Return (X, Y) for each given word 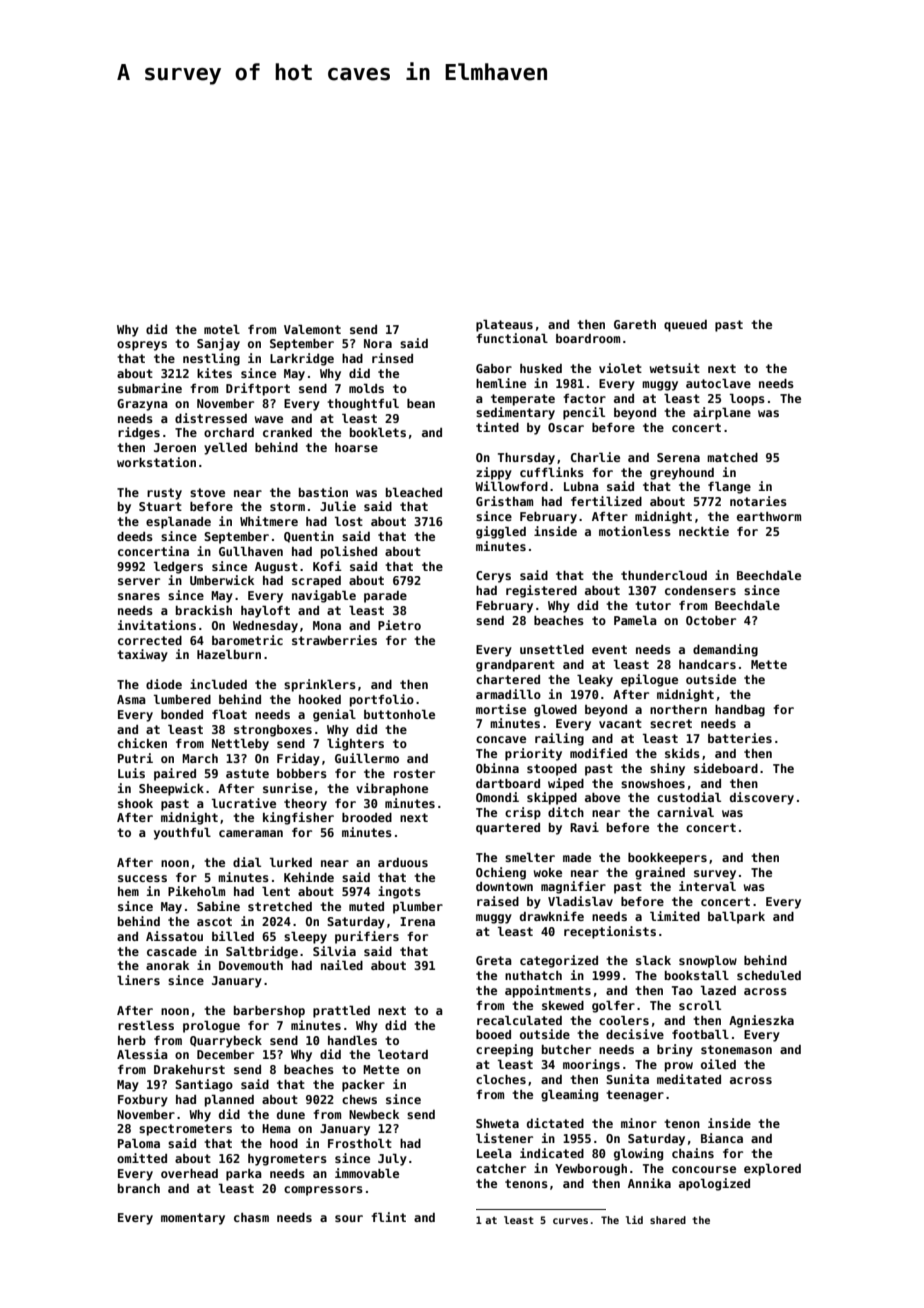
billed (233, 936)
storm (287, 506)
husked (541, 368)
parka (244, 1175)
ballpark (736, 917)
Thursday (526, 459)
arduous (403, 862)
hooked (320, 699)
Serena (678, 457)
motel (222, 329)
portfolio (382, 700)
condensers (700, 590)
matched (732, 457)
